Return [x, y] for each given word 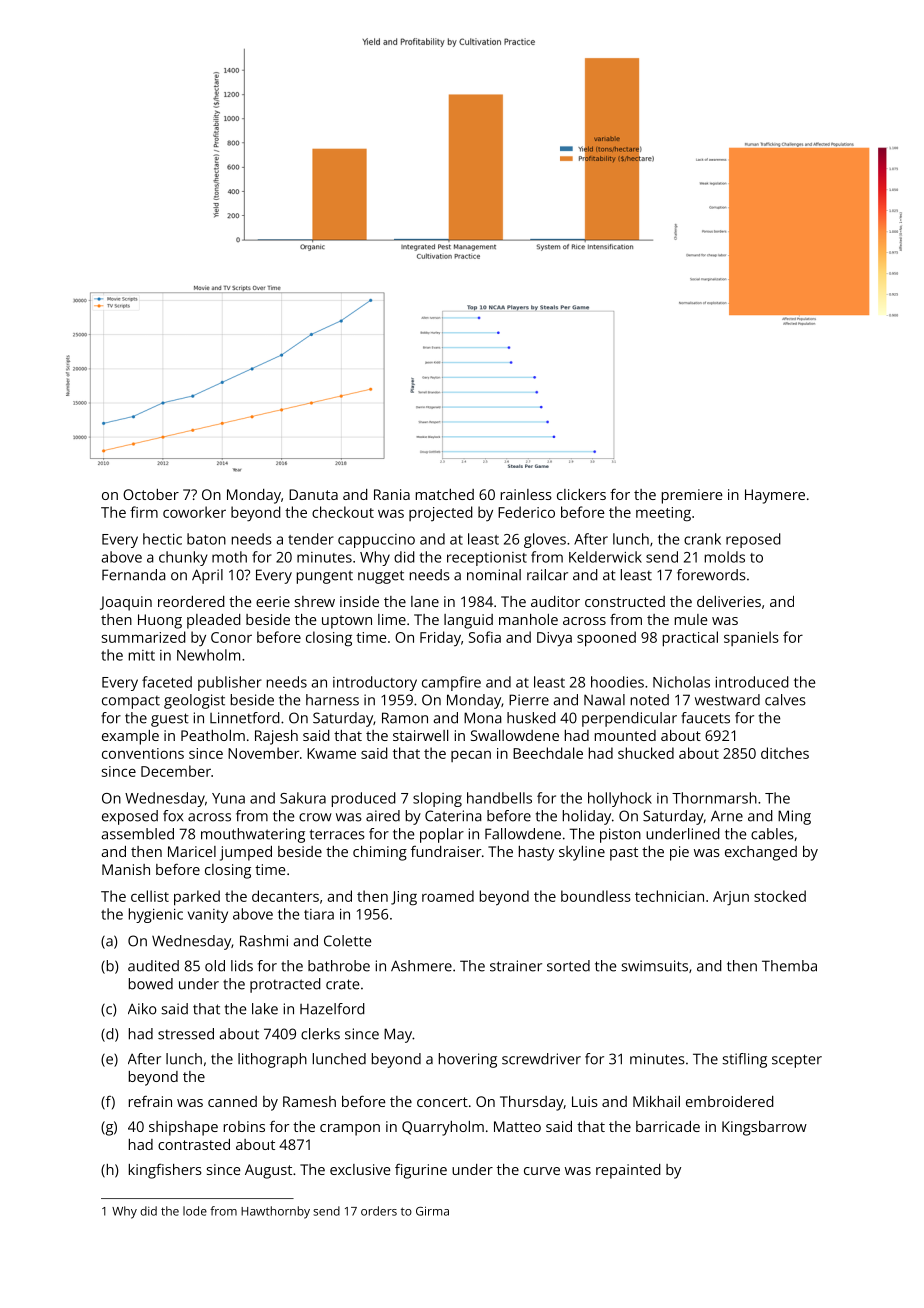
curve [542, 1171]
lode [195, 1211]
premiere [692, 496]
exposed [130, 817]
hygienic [156, 915]
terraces [337, 834]
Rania [392, 494]
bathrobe [339, 966]
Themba [789, 966]
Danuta [313, 494]
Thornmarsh [714, 798]
